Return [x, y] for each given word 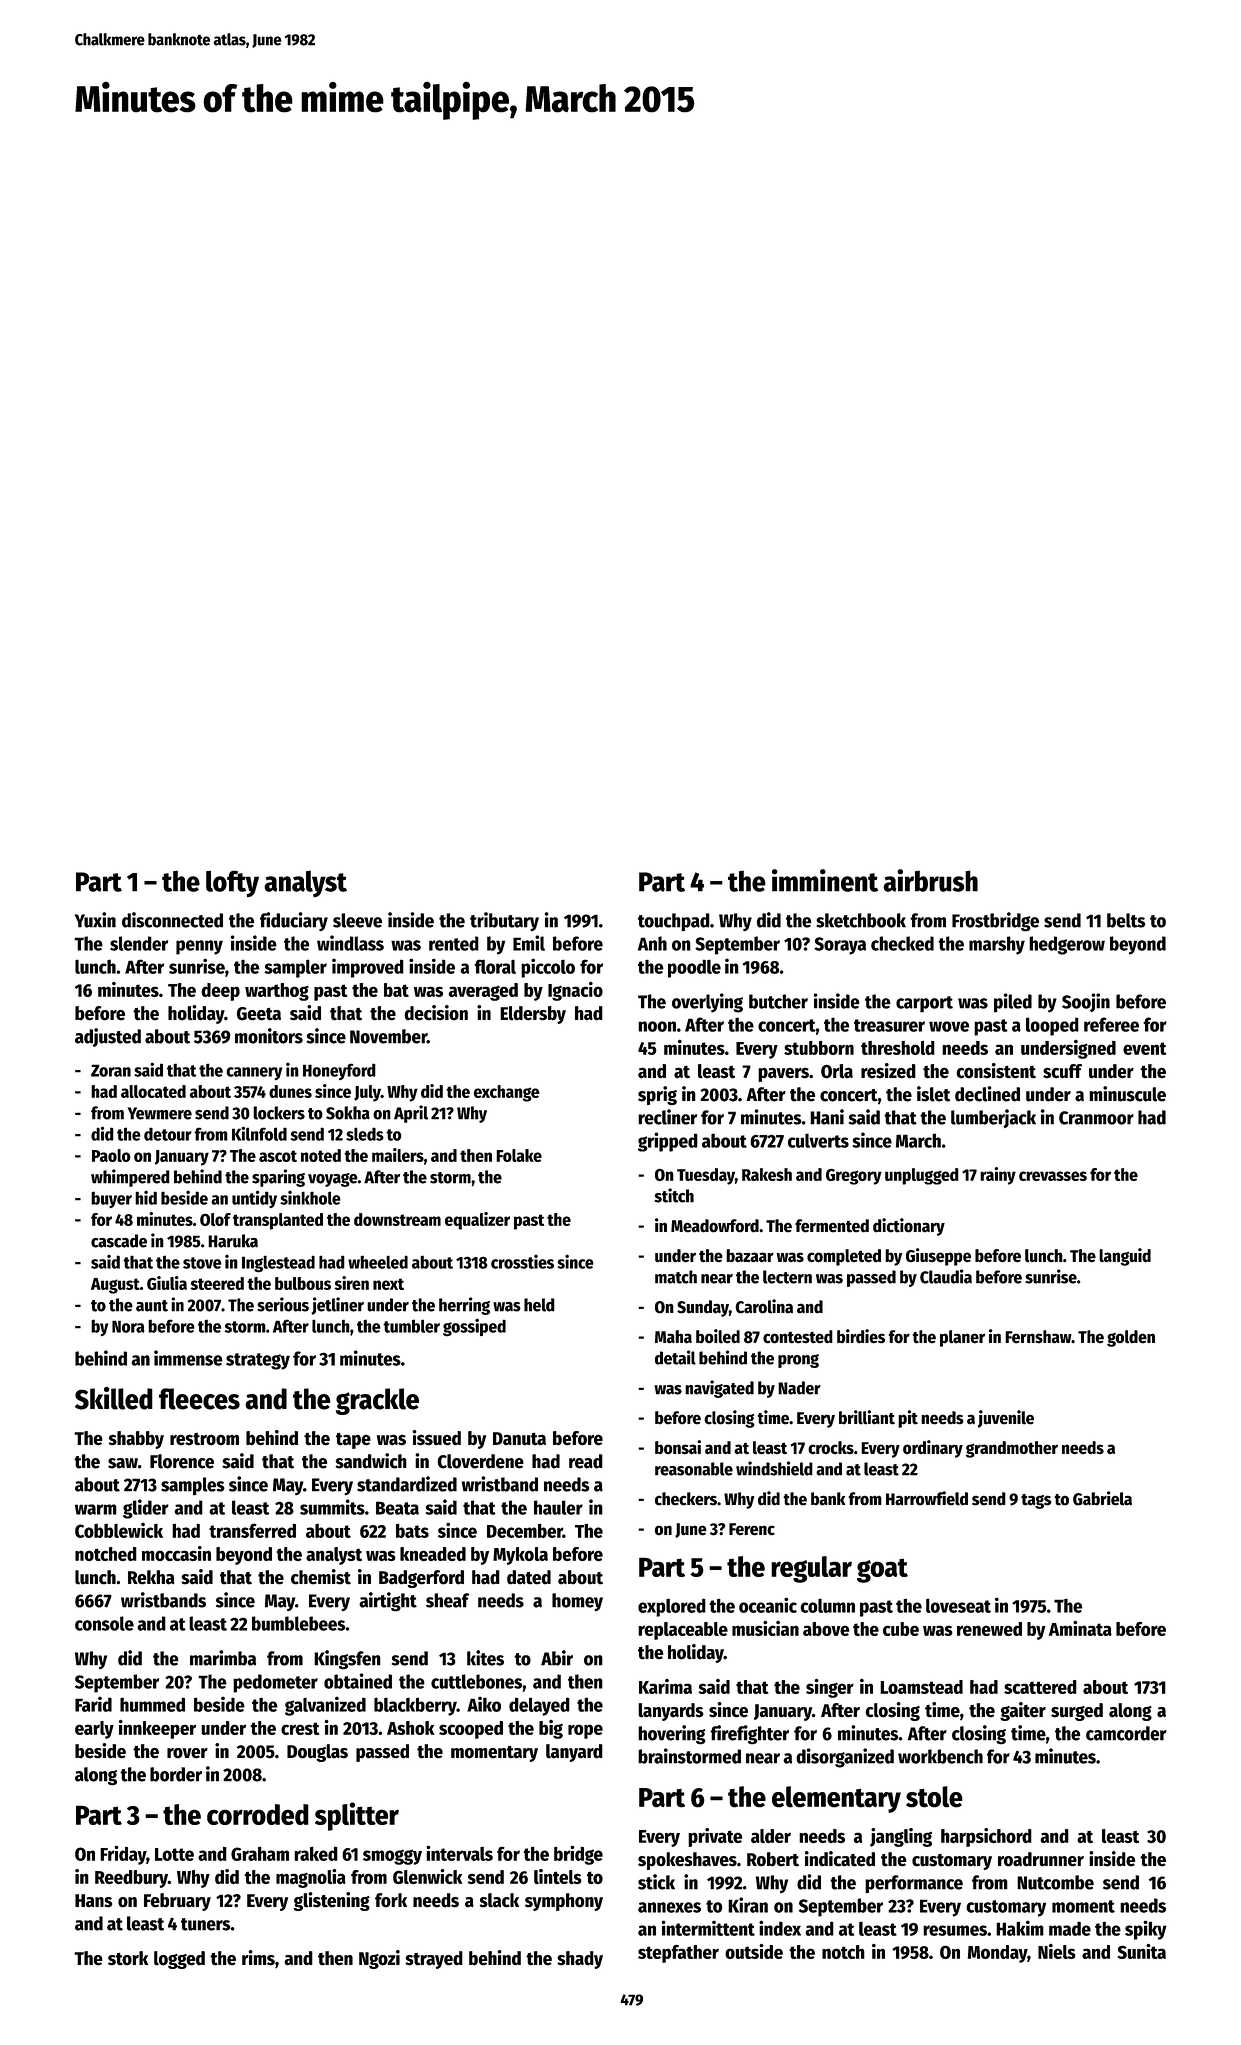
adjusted [108, 1037]
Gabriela [1102, 1498]
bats [412, 1530]
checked [902, 943]
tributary [504, 922]
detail [675, 1357]
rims [258, 1957]
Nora [128, 1326]
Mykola [520, 1556]
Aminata [1080, 1628]
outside [754, 1951]
